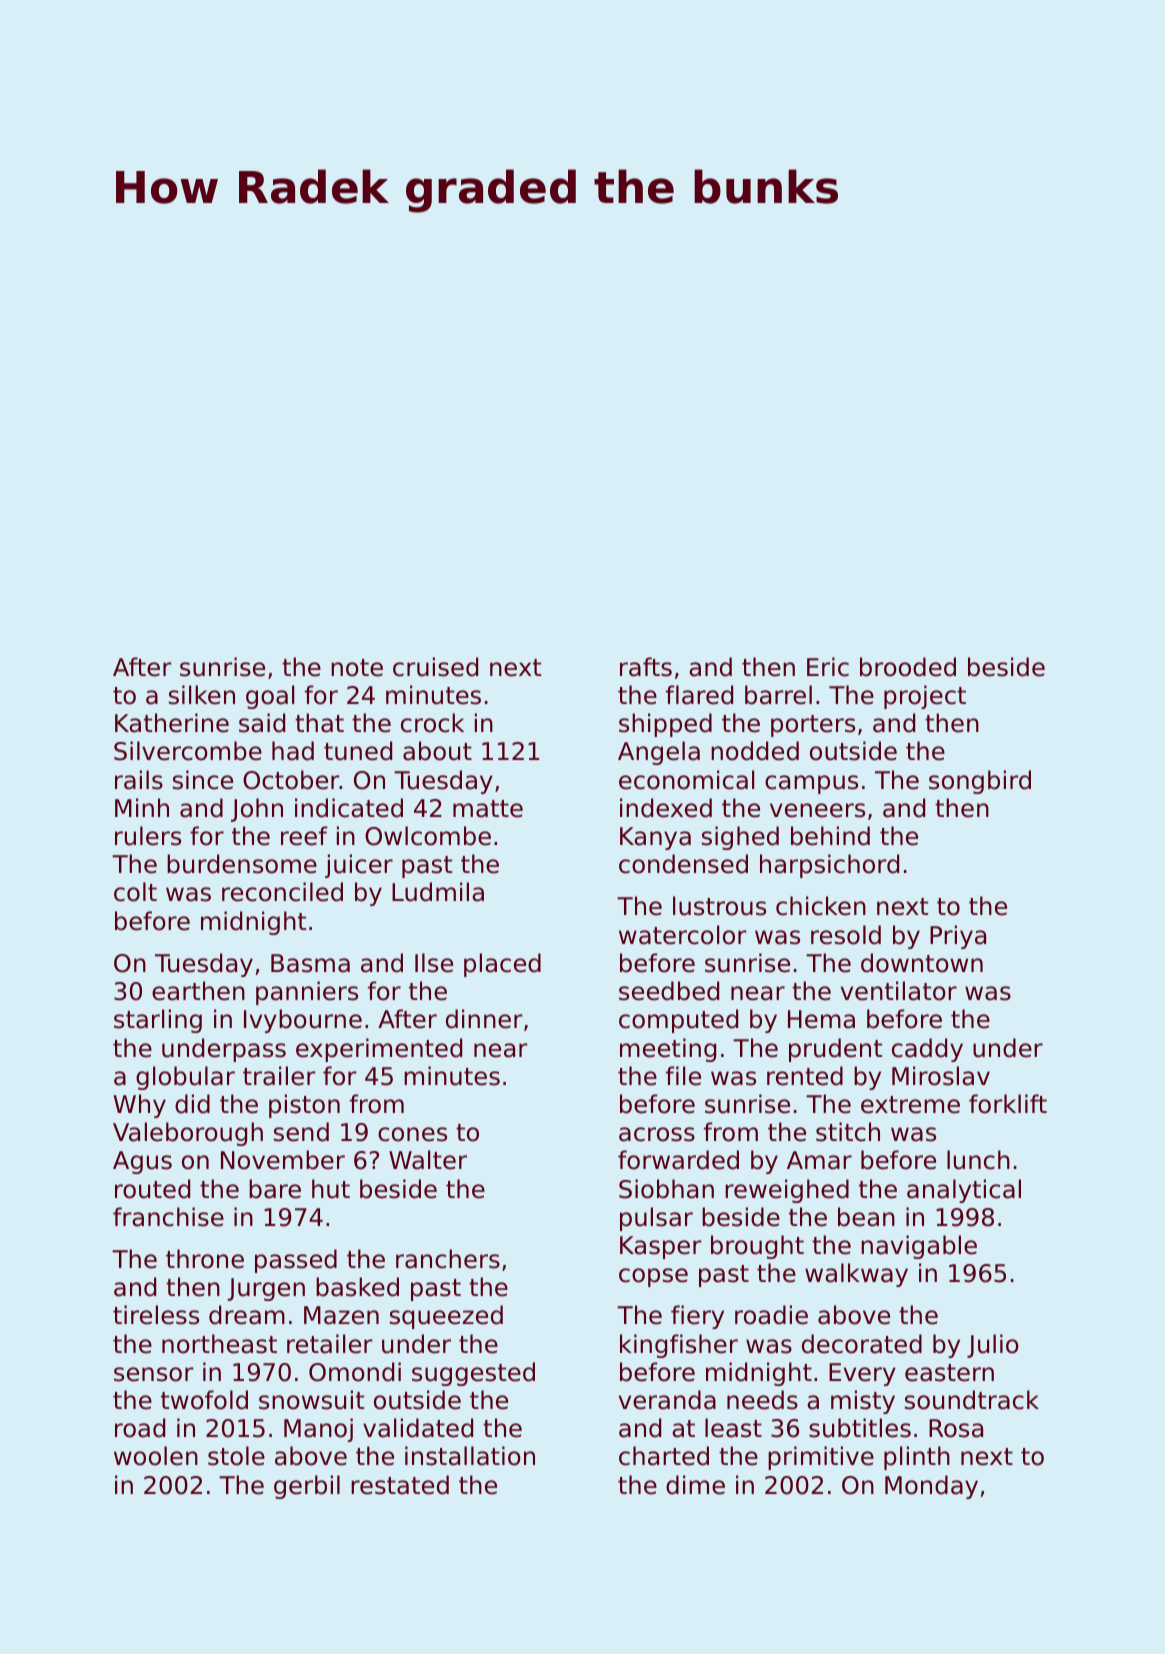 This image has height=1654, width=1165. I want to click on downtown, so click(922, 963).
